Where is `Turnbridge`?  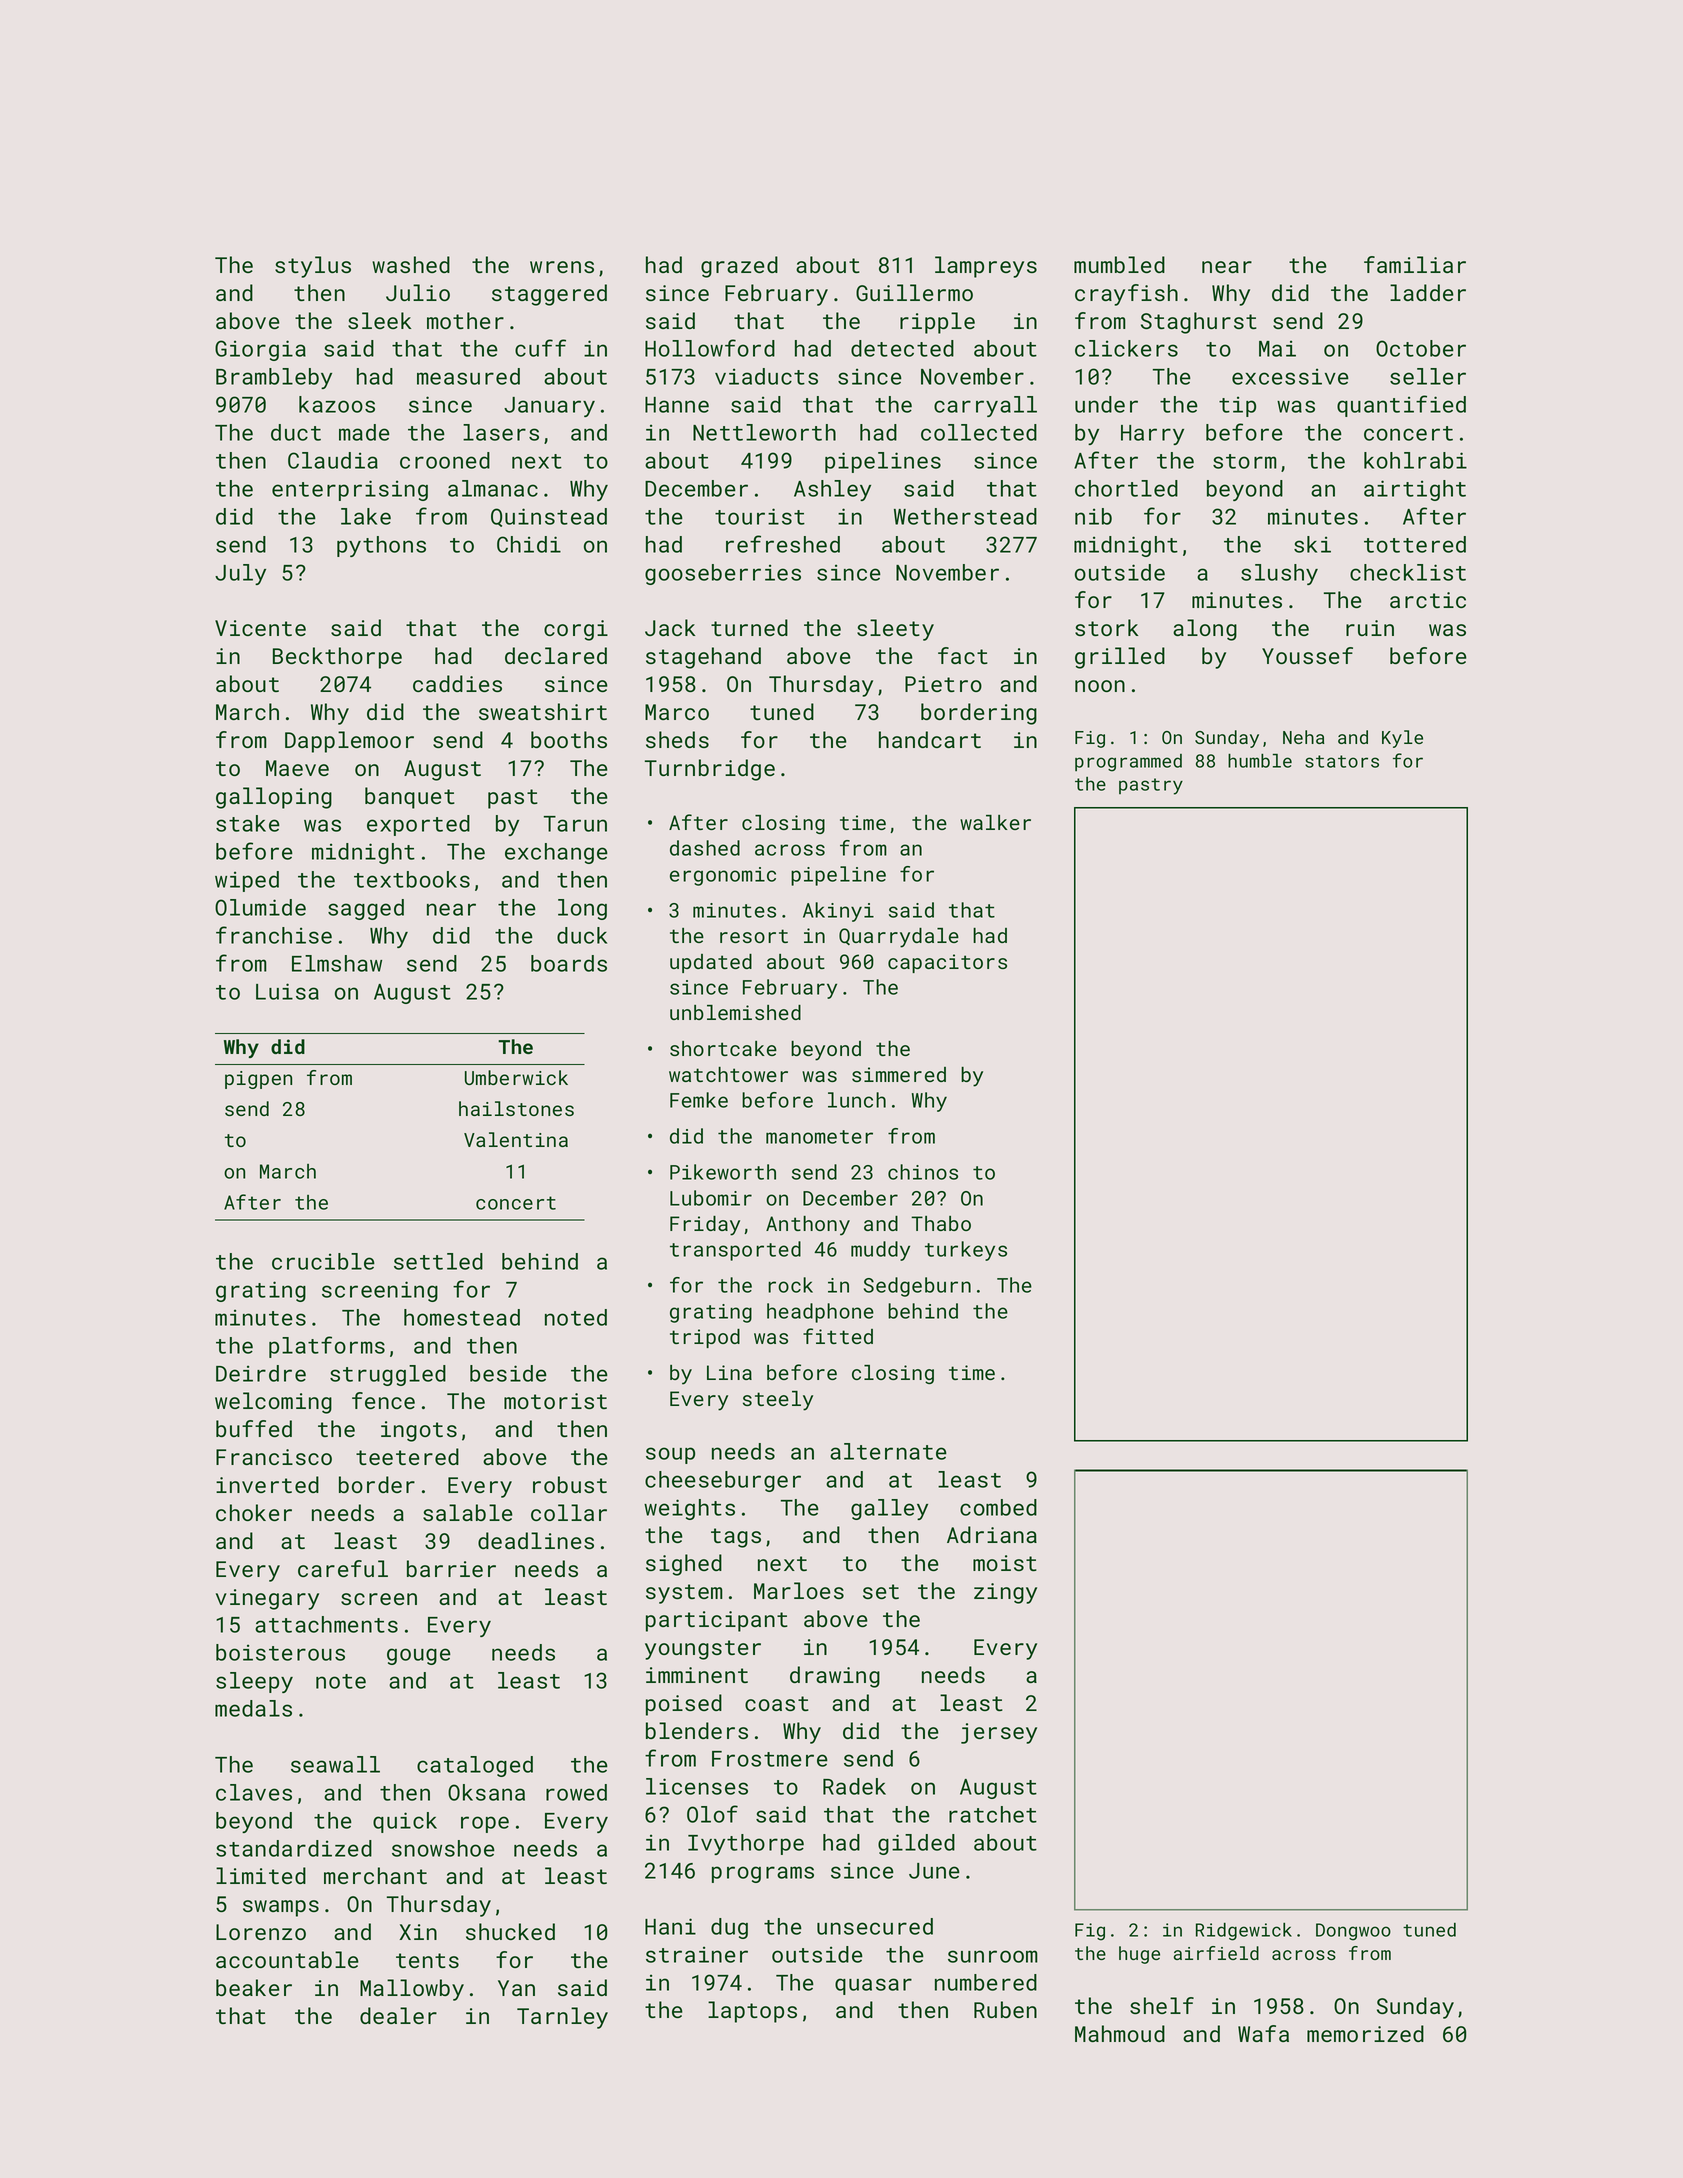 Turnbridge is located at coordinates (710, 770).
